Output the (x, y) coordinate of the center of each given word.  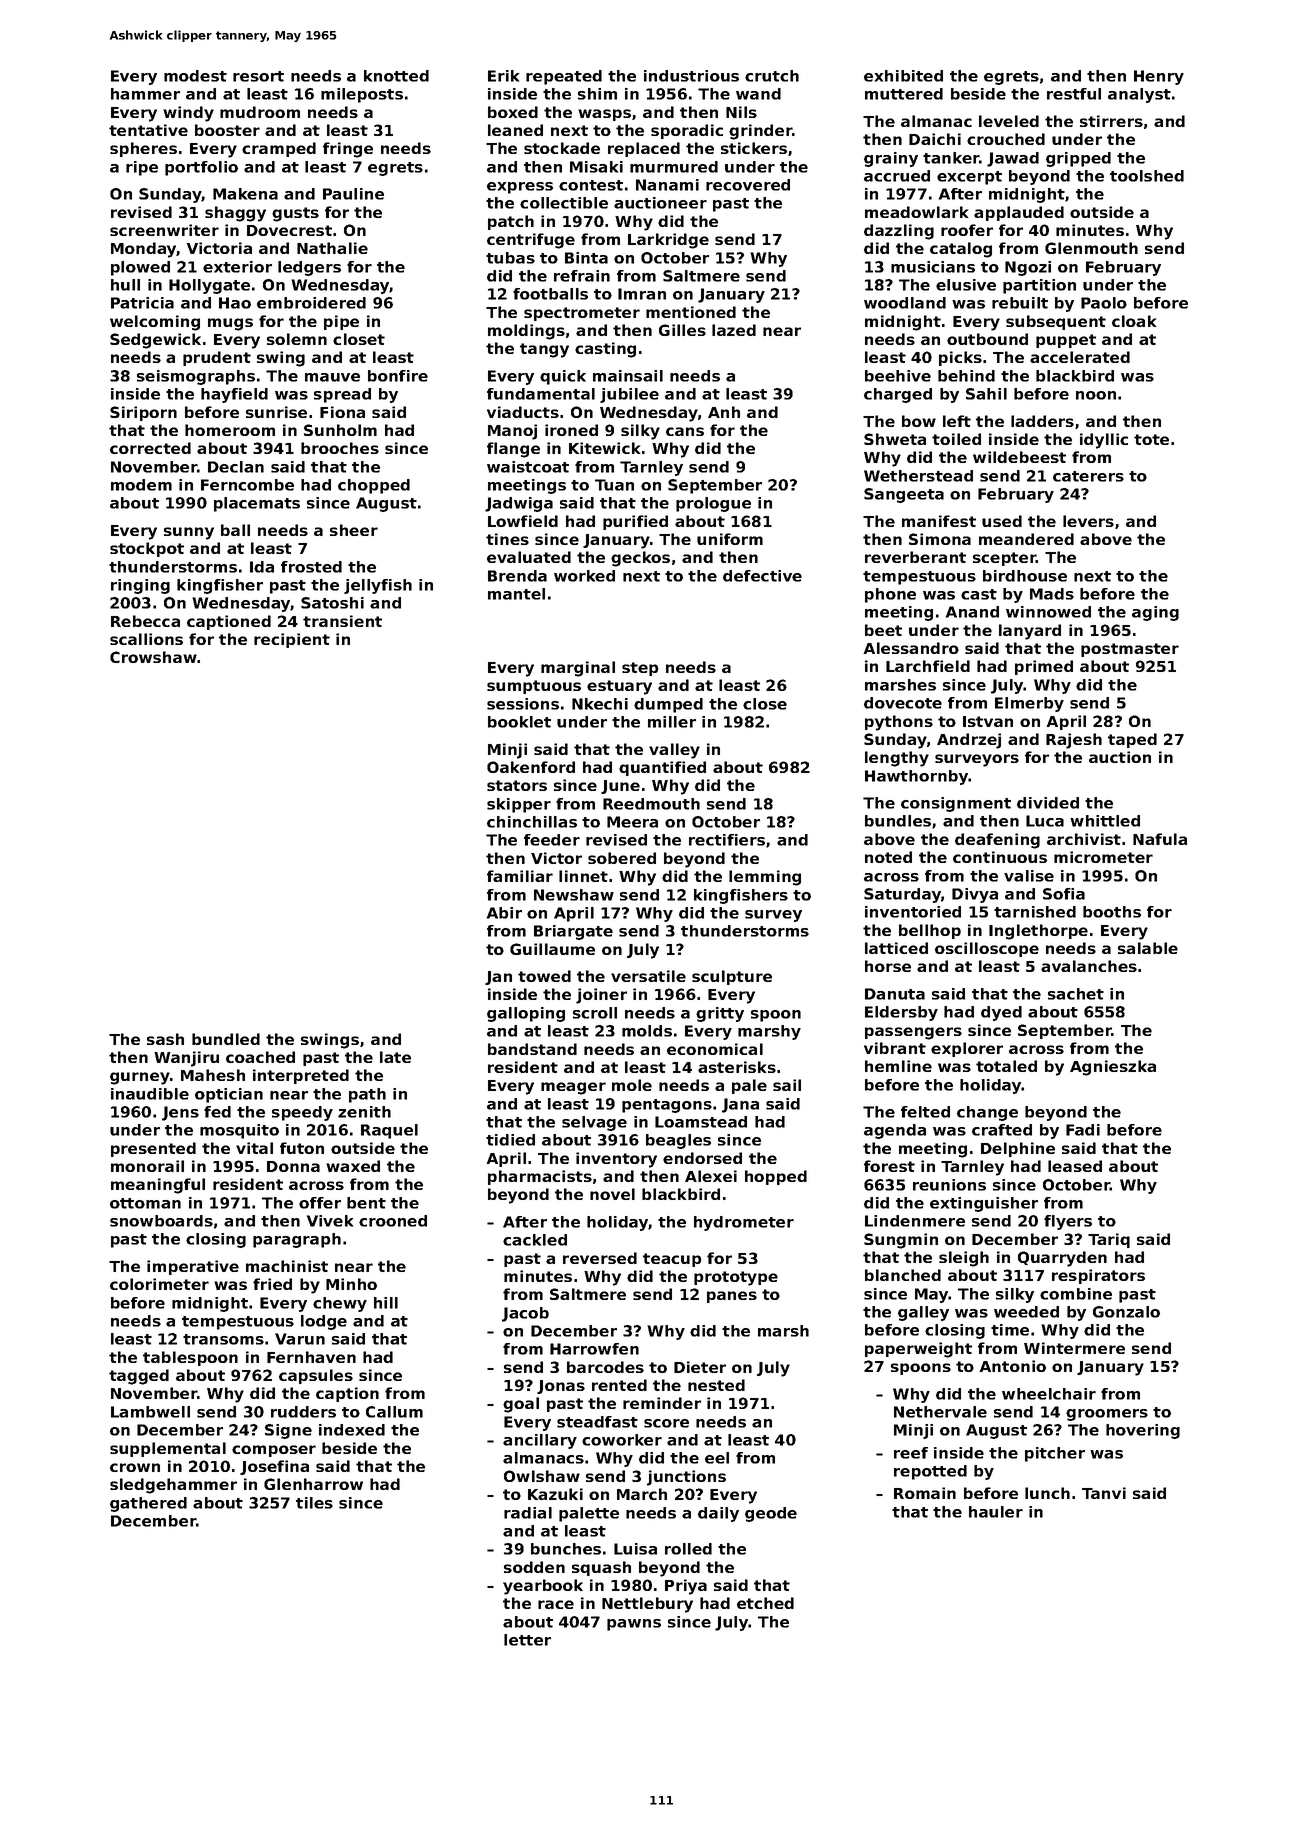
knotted (396, 76)
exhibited (903, 76)
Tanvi (1104, 1493)
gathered (148, 1504)
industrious (691, 76)
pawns (634, 1625)
